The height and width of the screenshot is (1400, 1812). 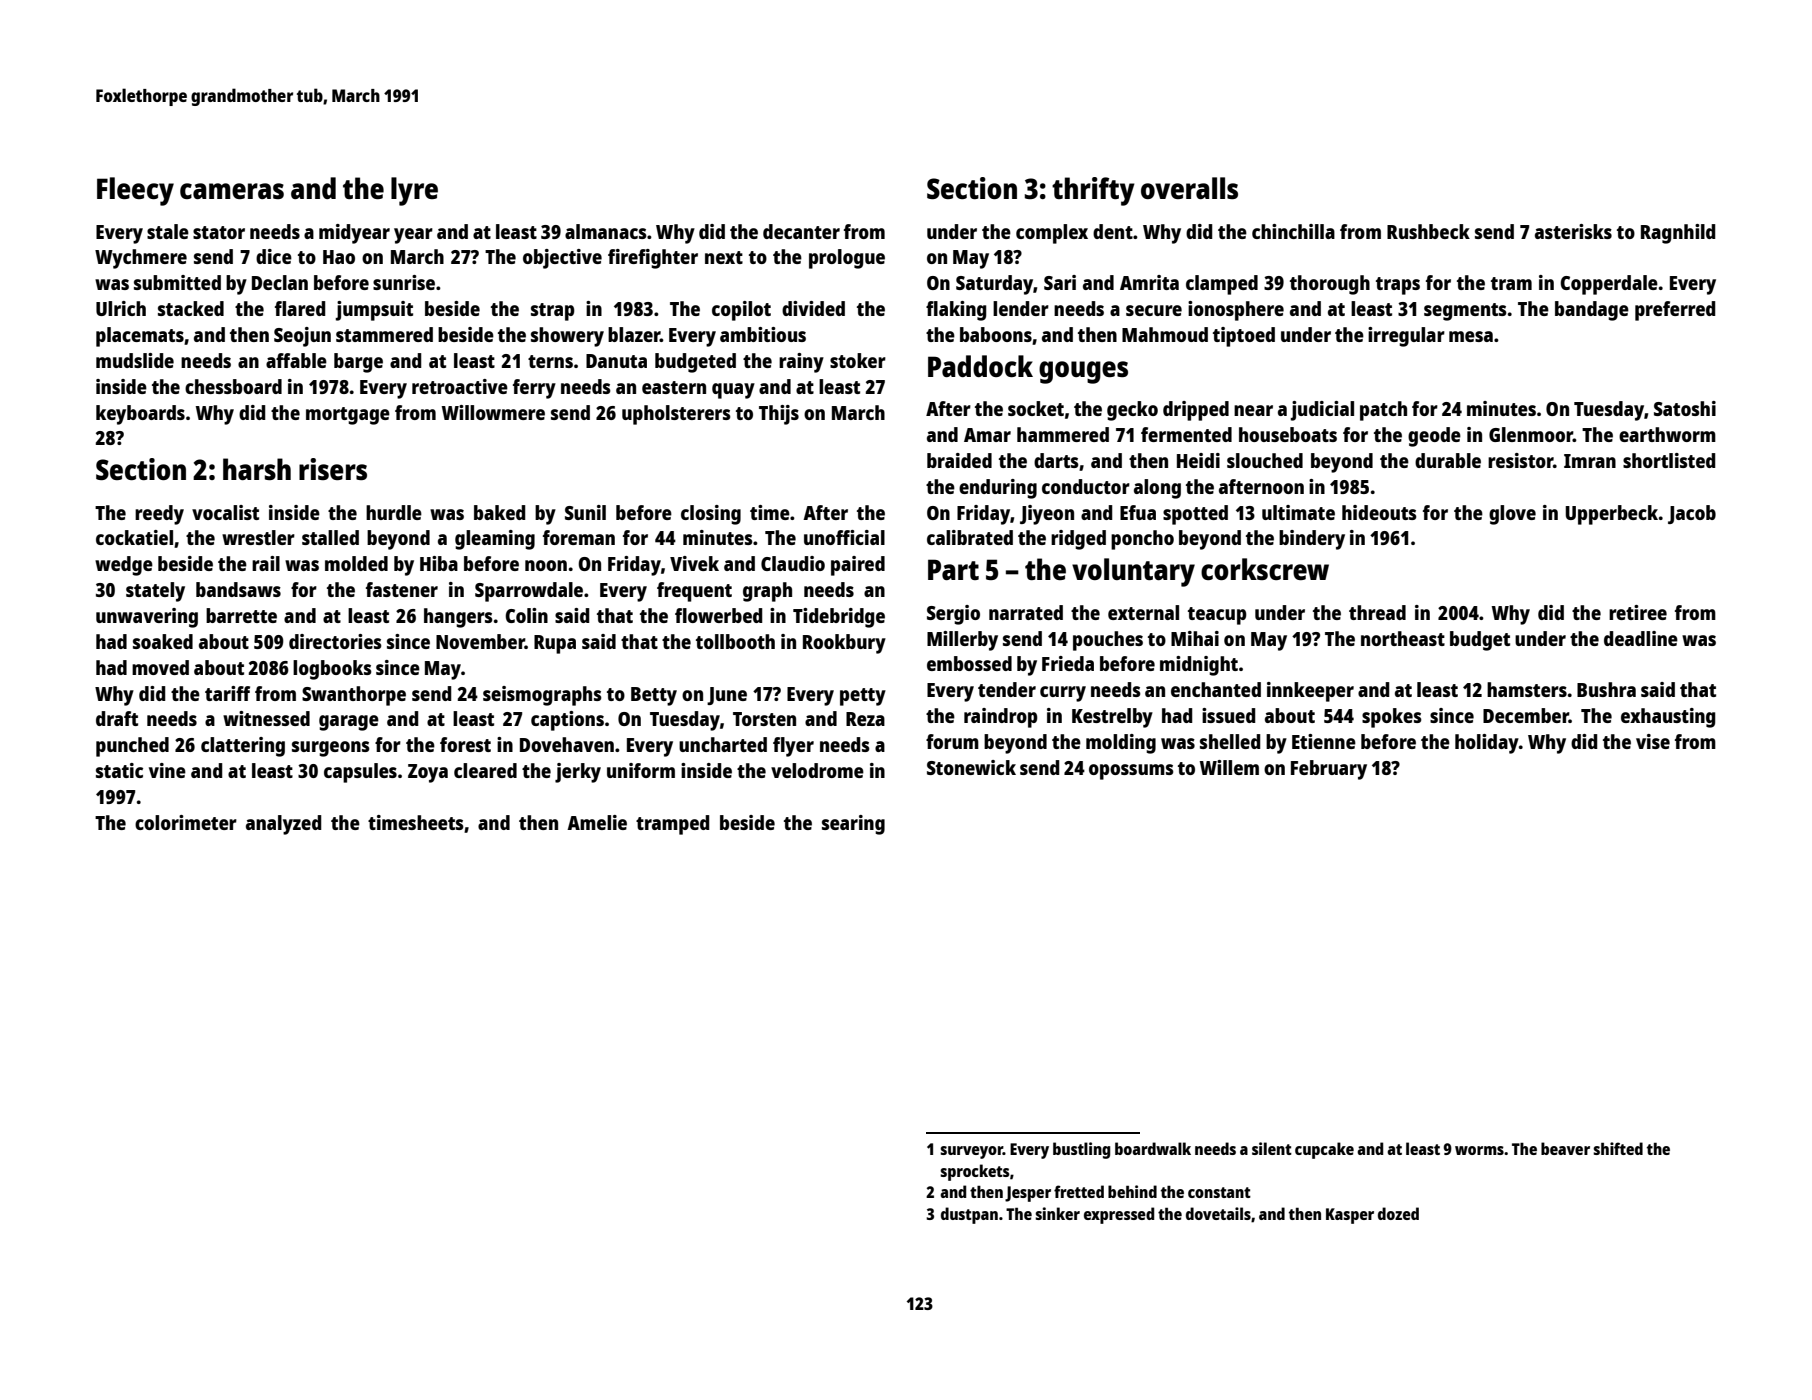 What do you see at coordinates (134, 537) in the screenshot?
I see `cockatiel` at bounding box center [134, 537].
